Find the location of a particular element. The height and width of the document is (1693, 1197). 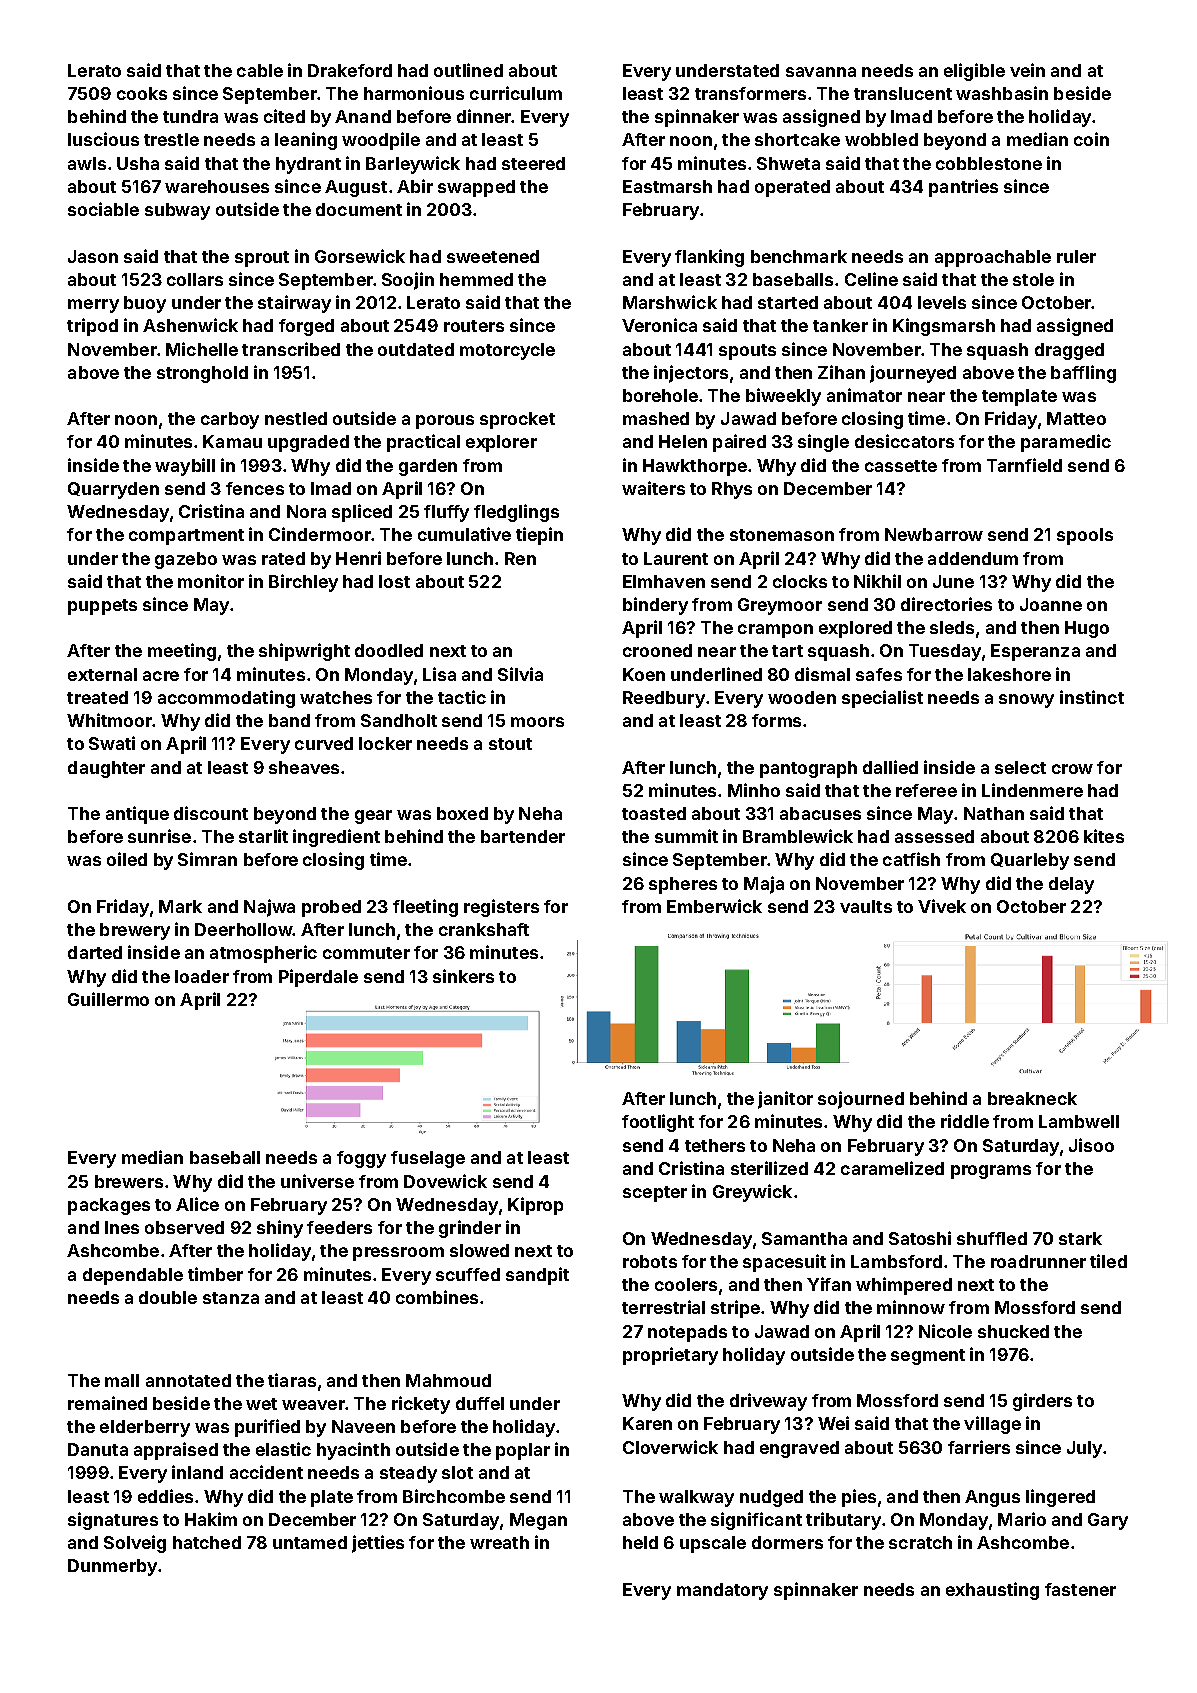

washbasin is located at coordinates (1002, 93).
